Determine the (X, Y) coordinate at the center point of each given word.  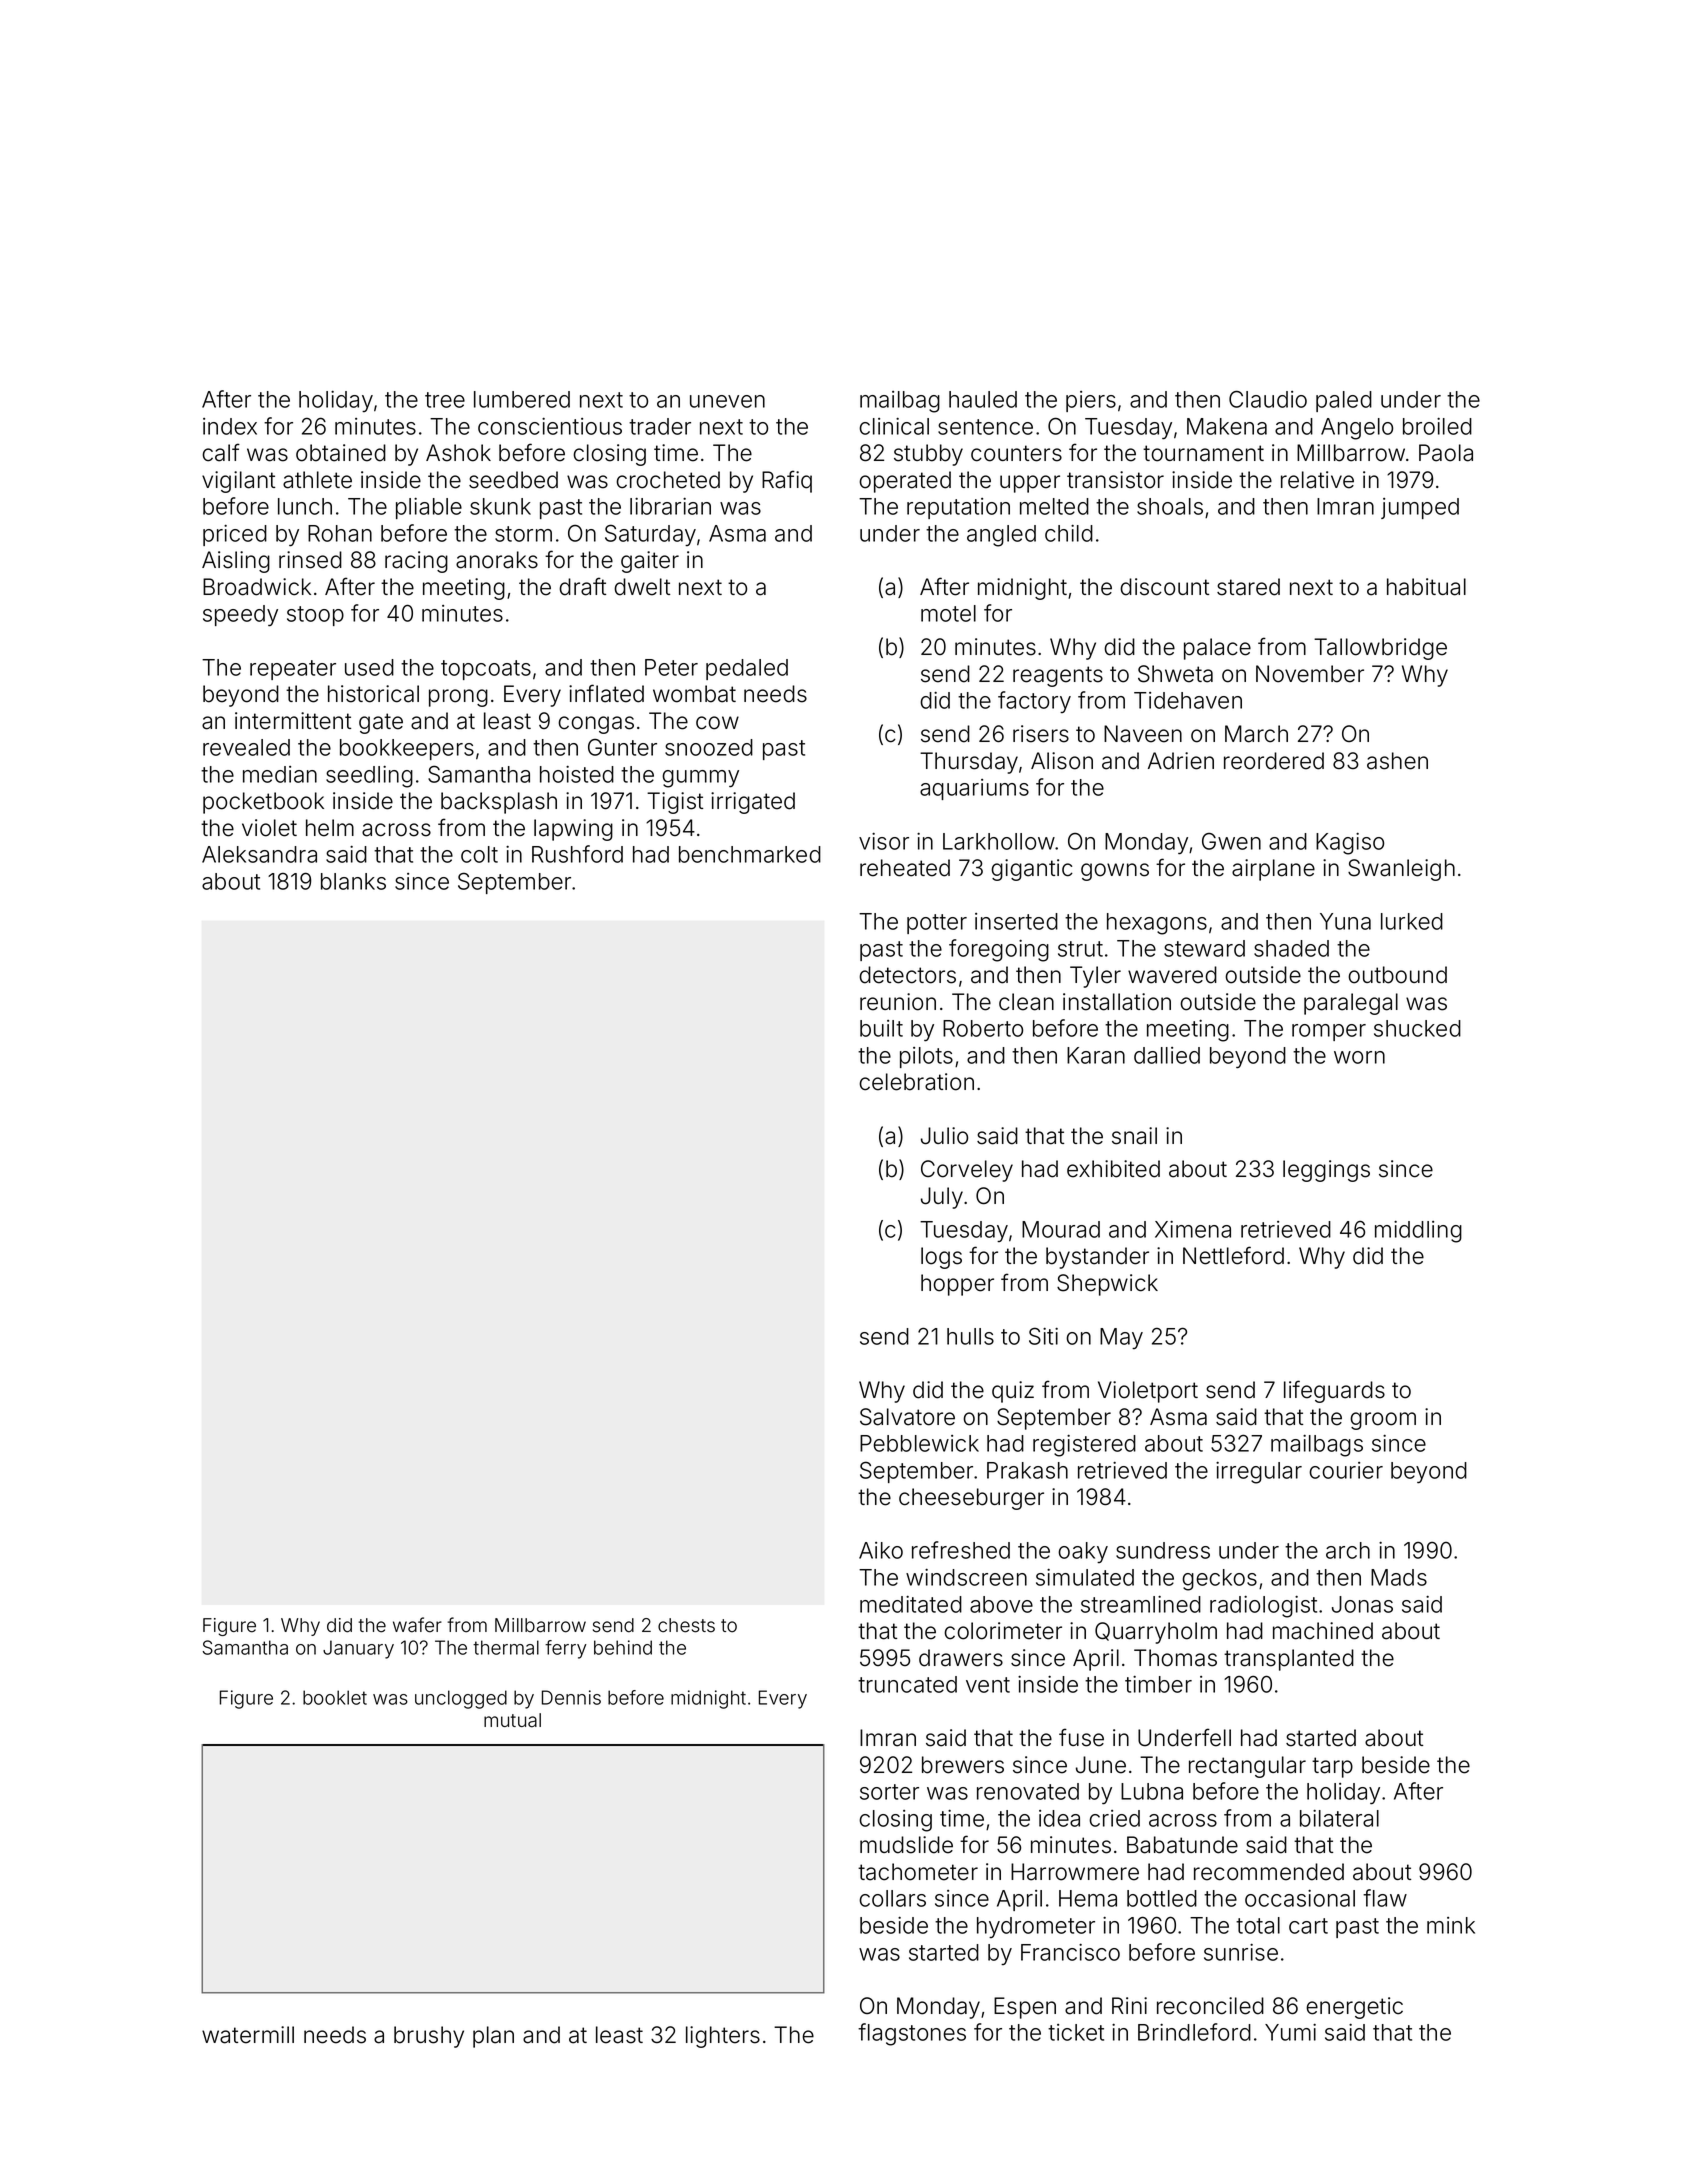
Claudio (1268, 399)
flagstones (912, 2034)
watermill (248, 2035)
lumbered (522, 399)
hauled (983, 399)
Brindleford (1194, 2032)
